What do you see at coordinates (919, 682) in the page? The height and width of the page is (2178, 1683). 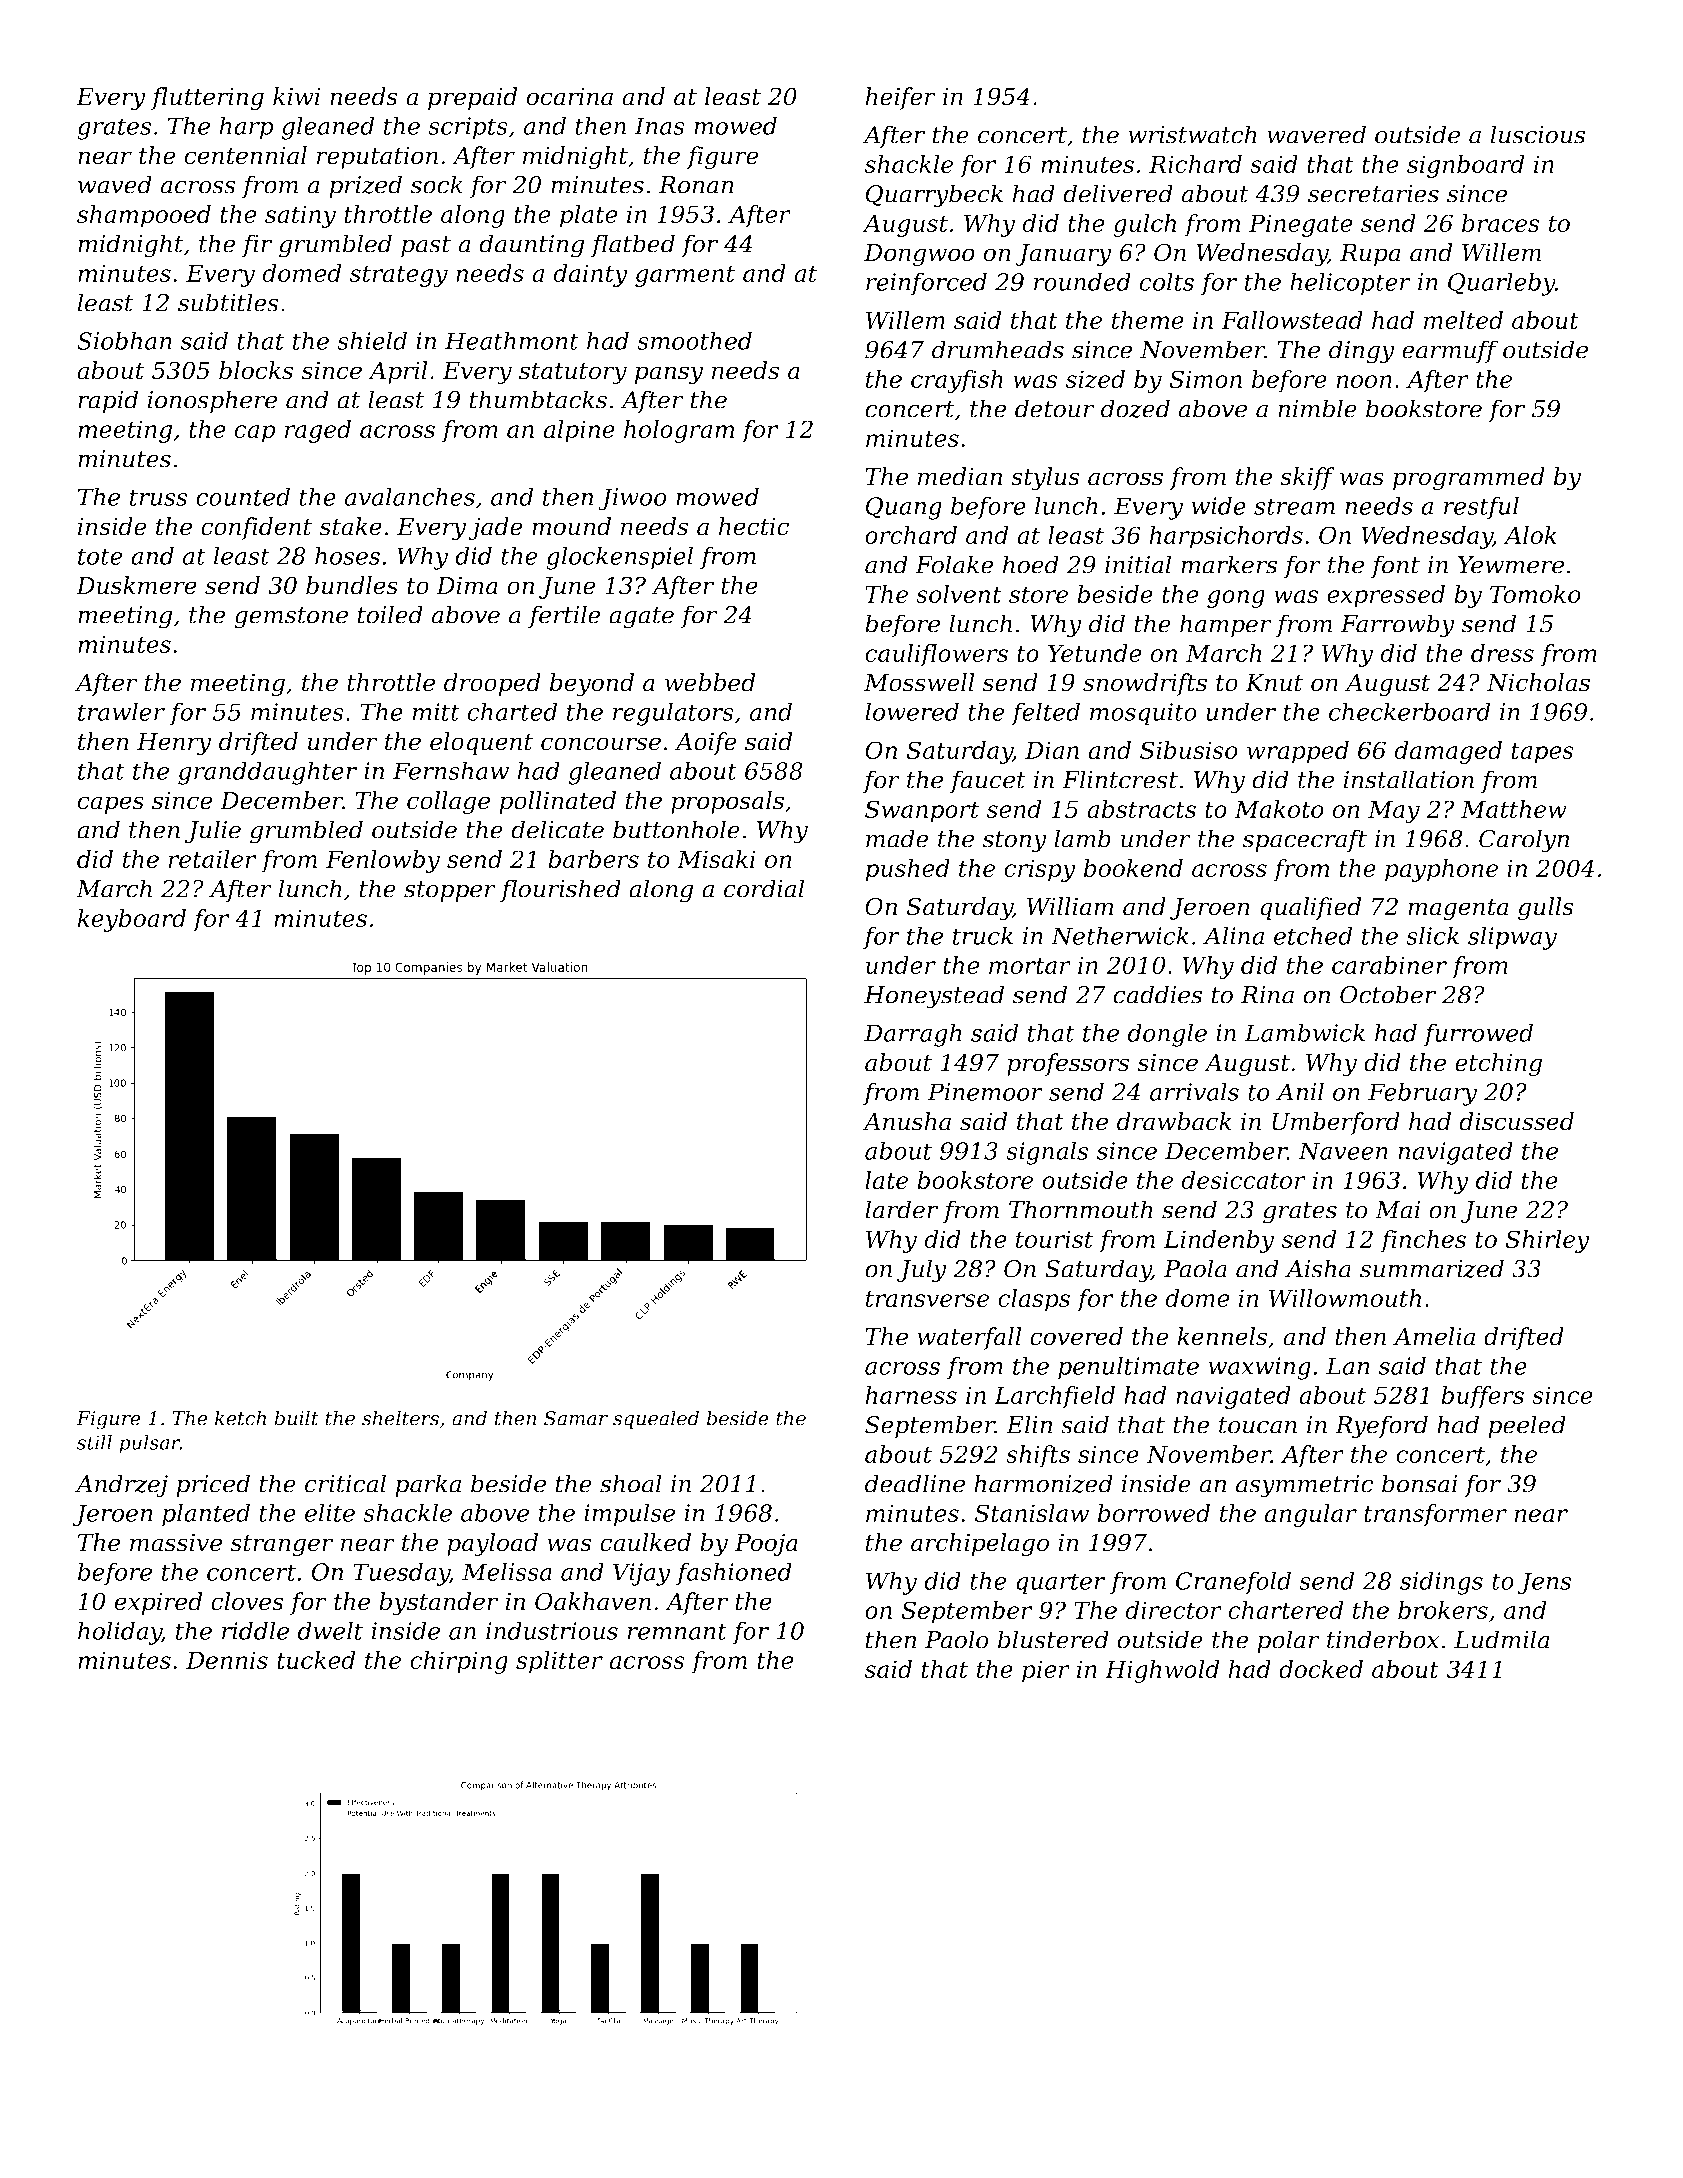 I see `Mosswell` at bounding box center [919, 682].
